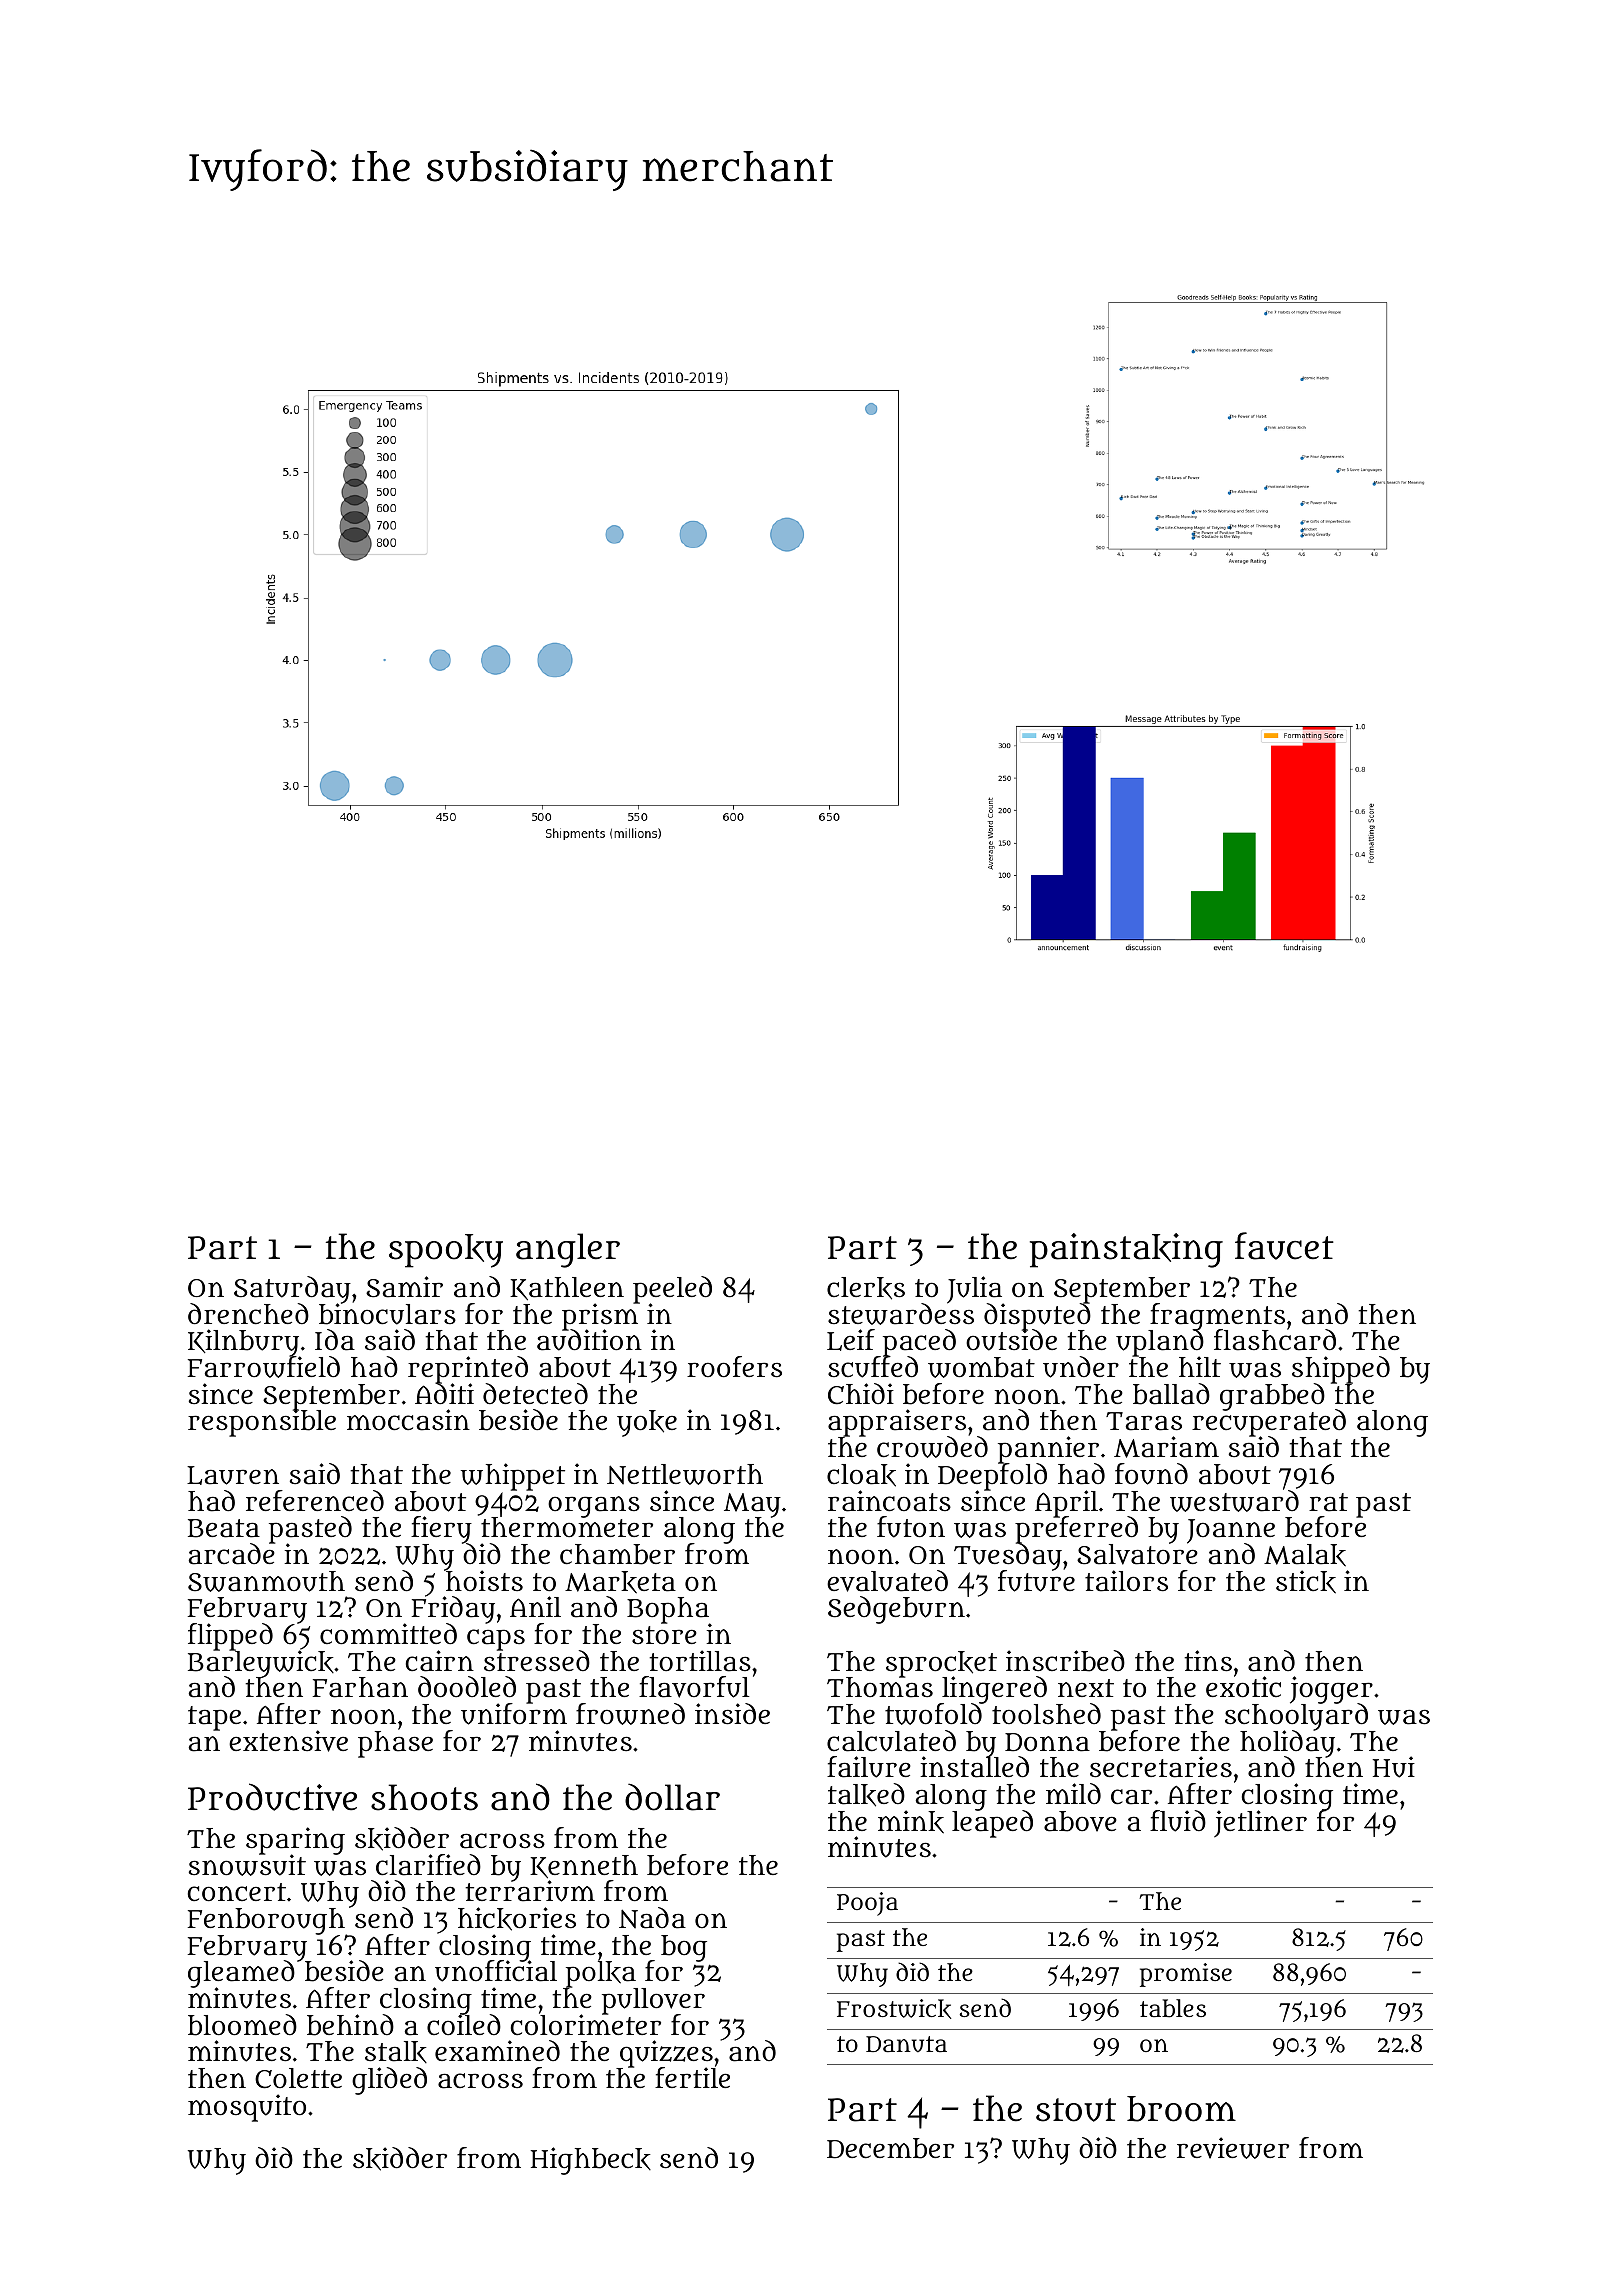  What do you see at coordinates (1284, 1246) in the image?
I see `faucet` at bounding box center [1284, 1246].
